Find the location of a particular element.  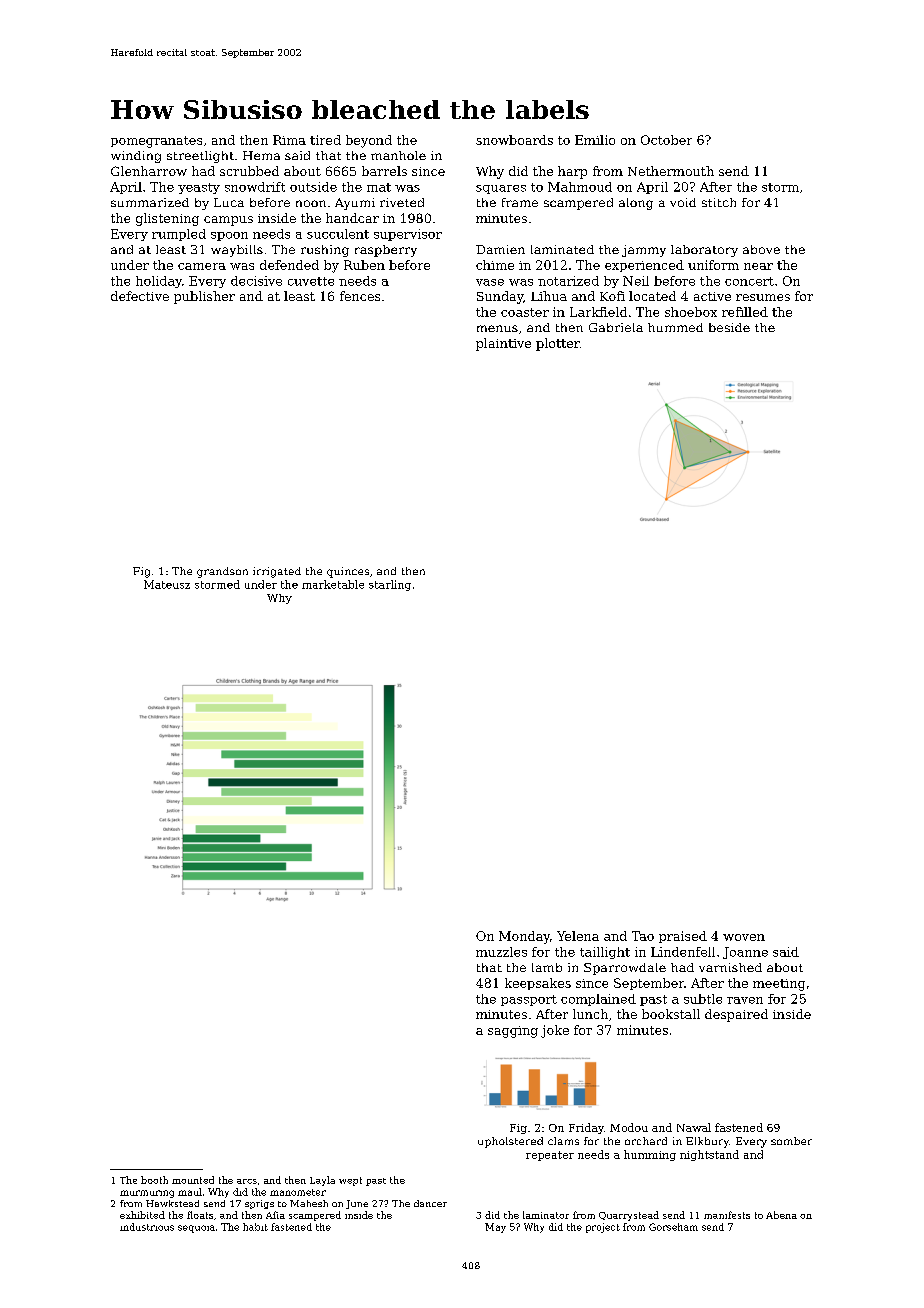

somber is located at coordinates (791, 1141).
